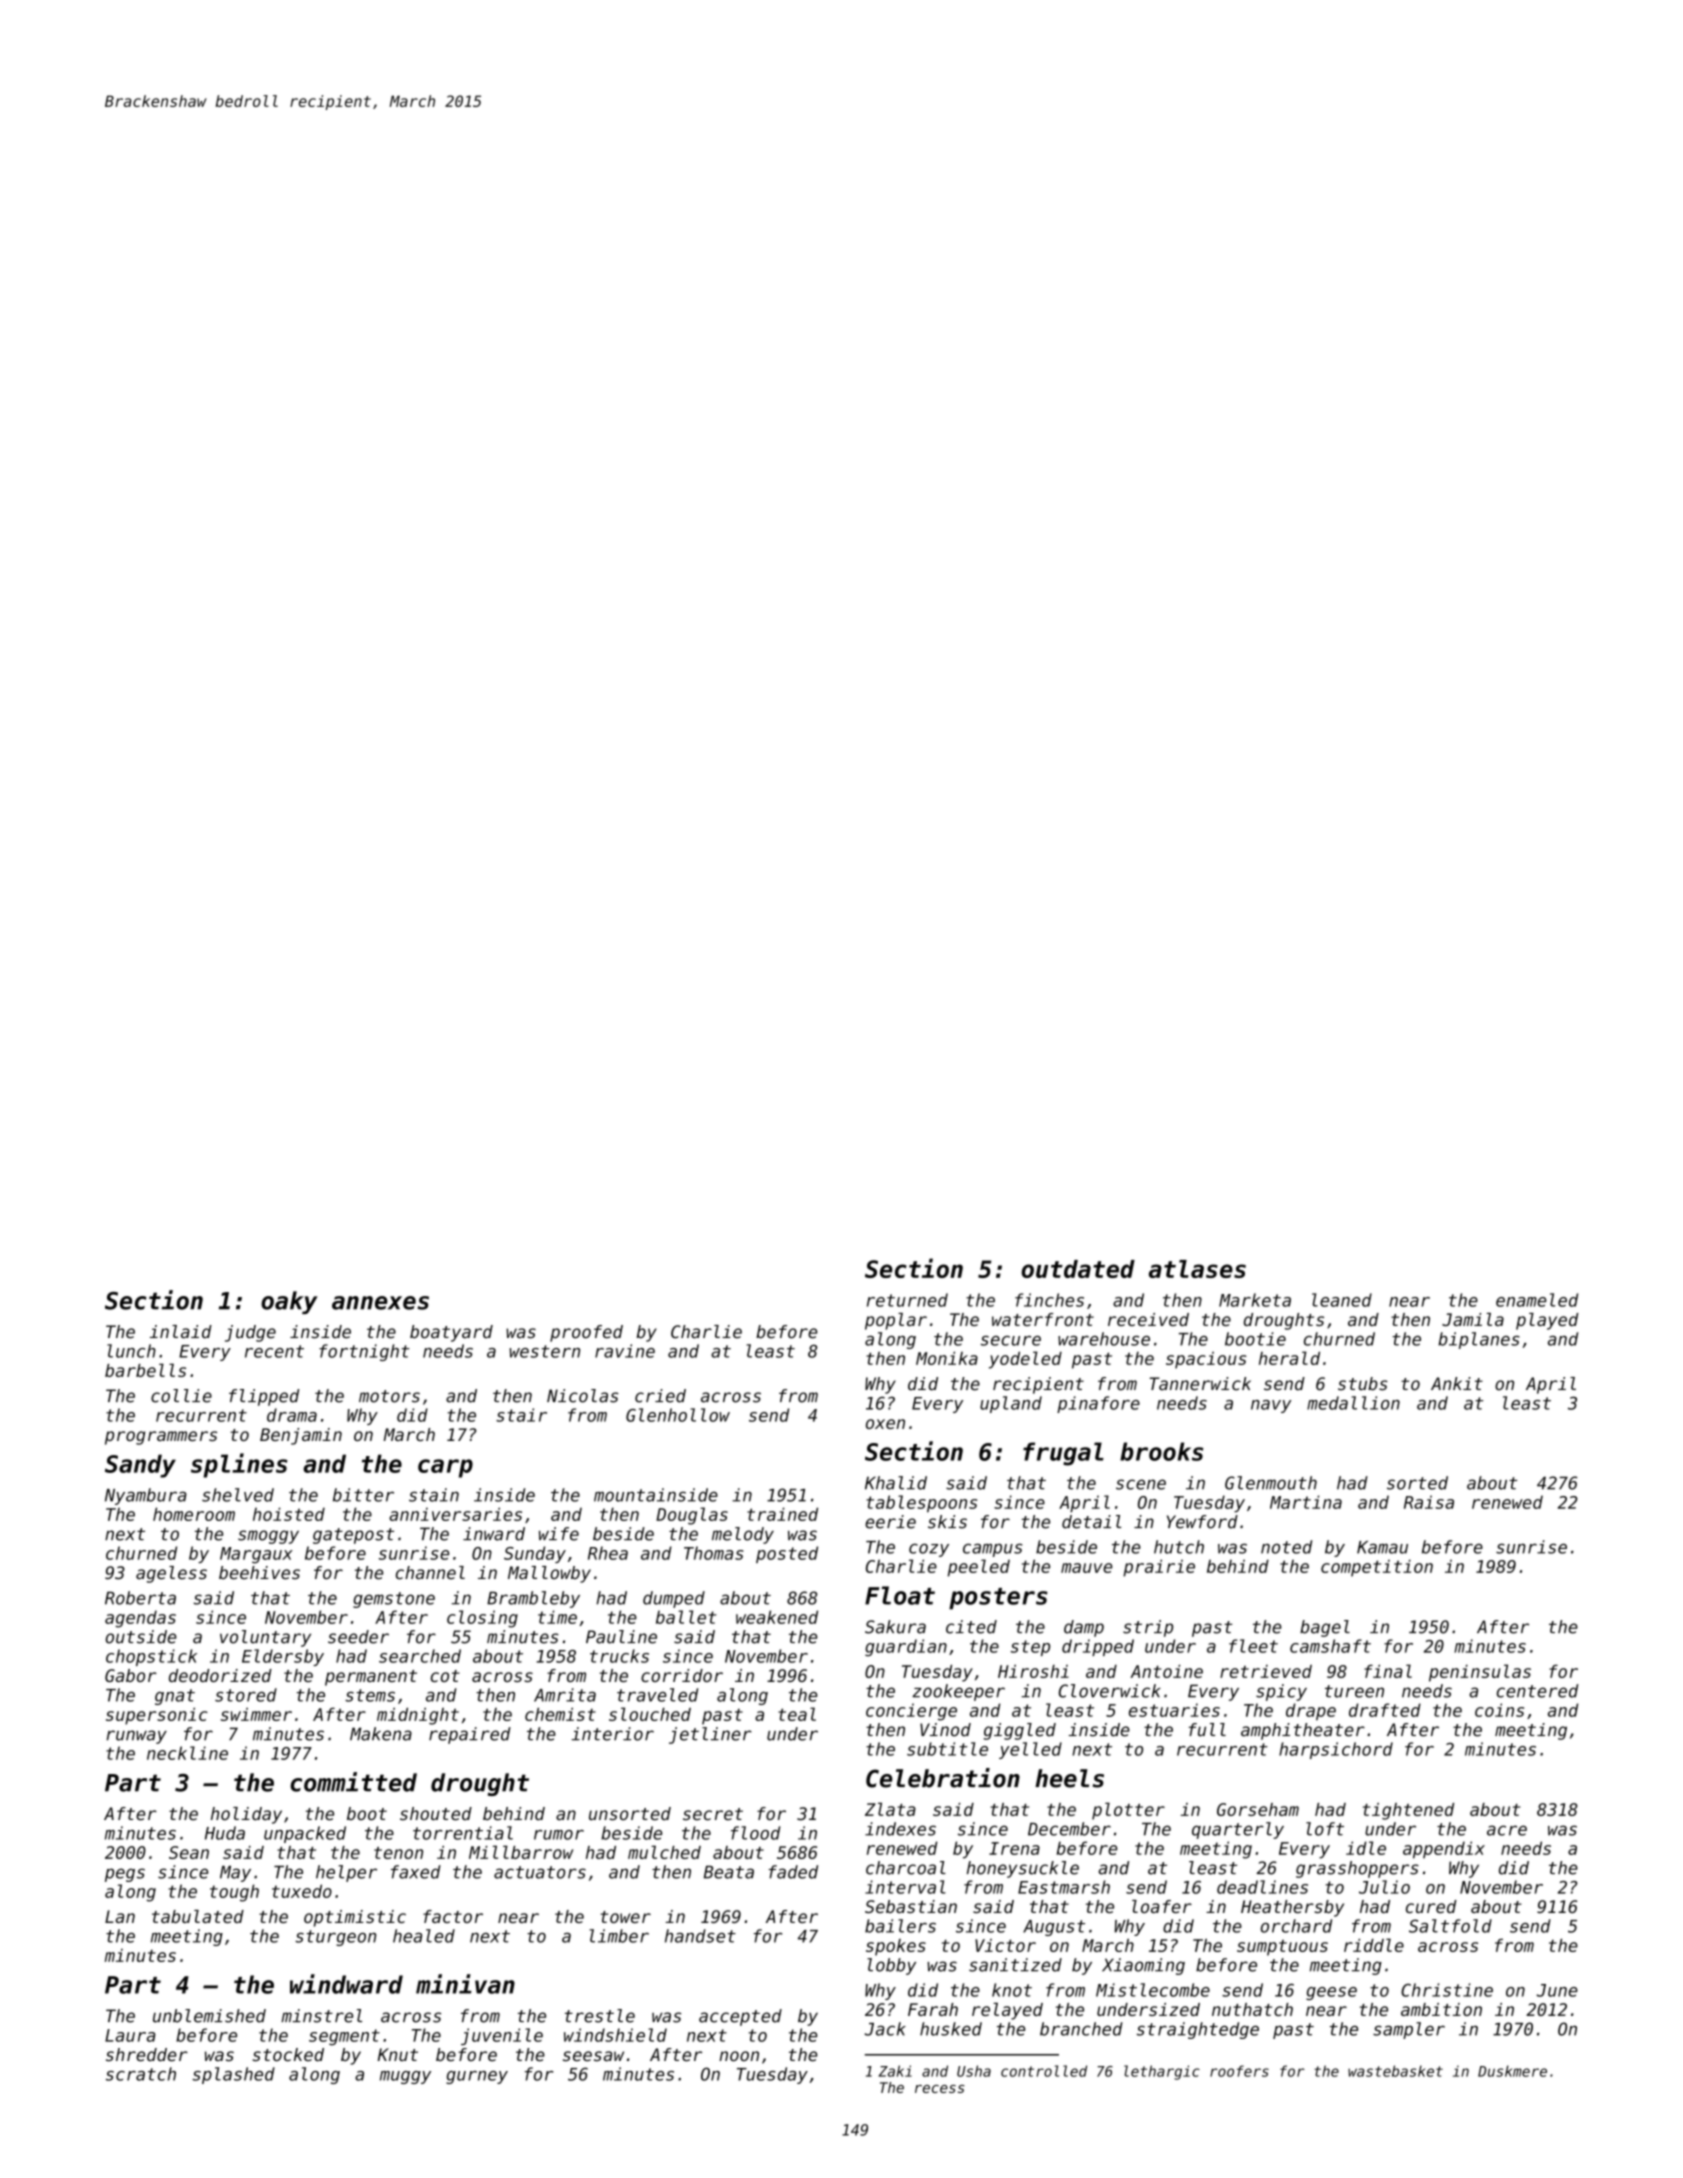 The width and height of the screenshot is (1683, 2178). Describe the element at coordinates (131, 1675) in the screenshot. I see `Gabor` at that location.
